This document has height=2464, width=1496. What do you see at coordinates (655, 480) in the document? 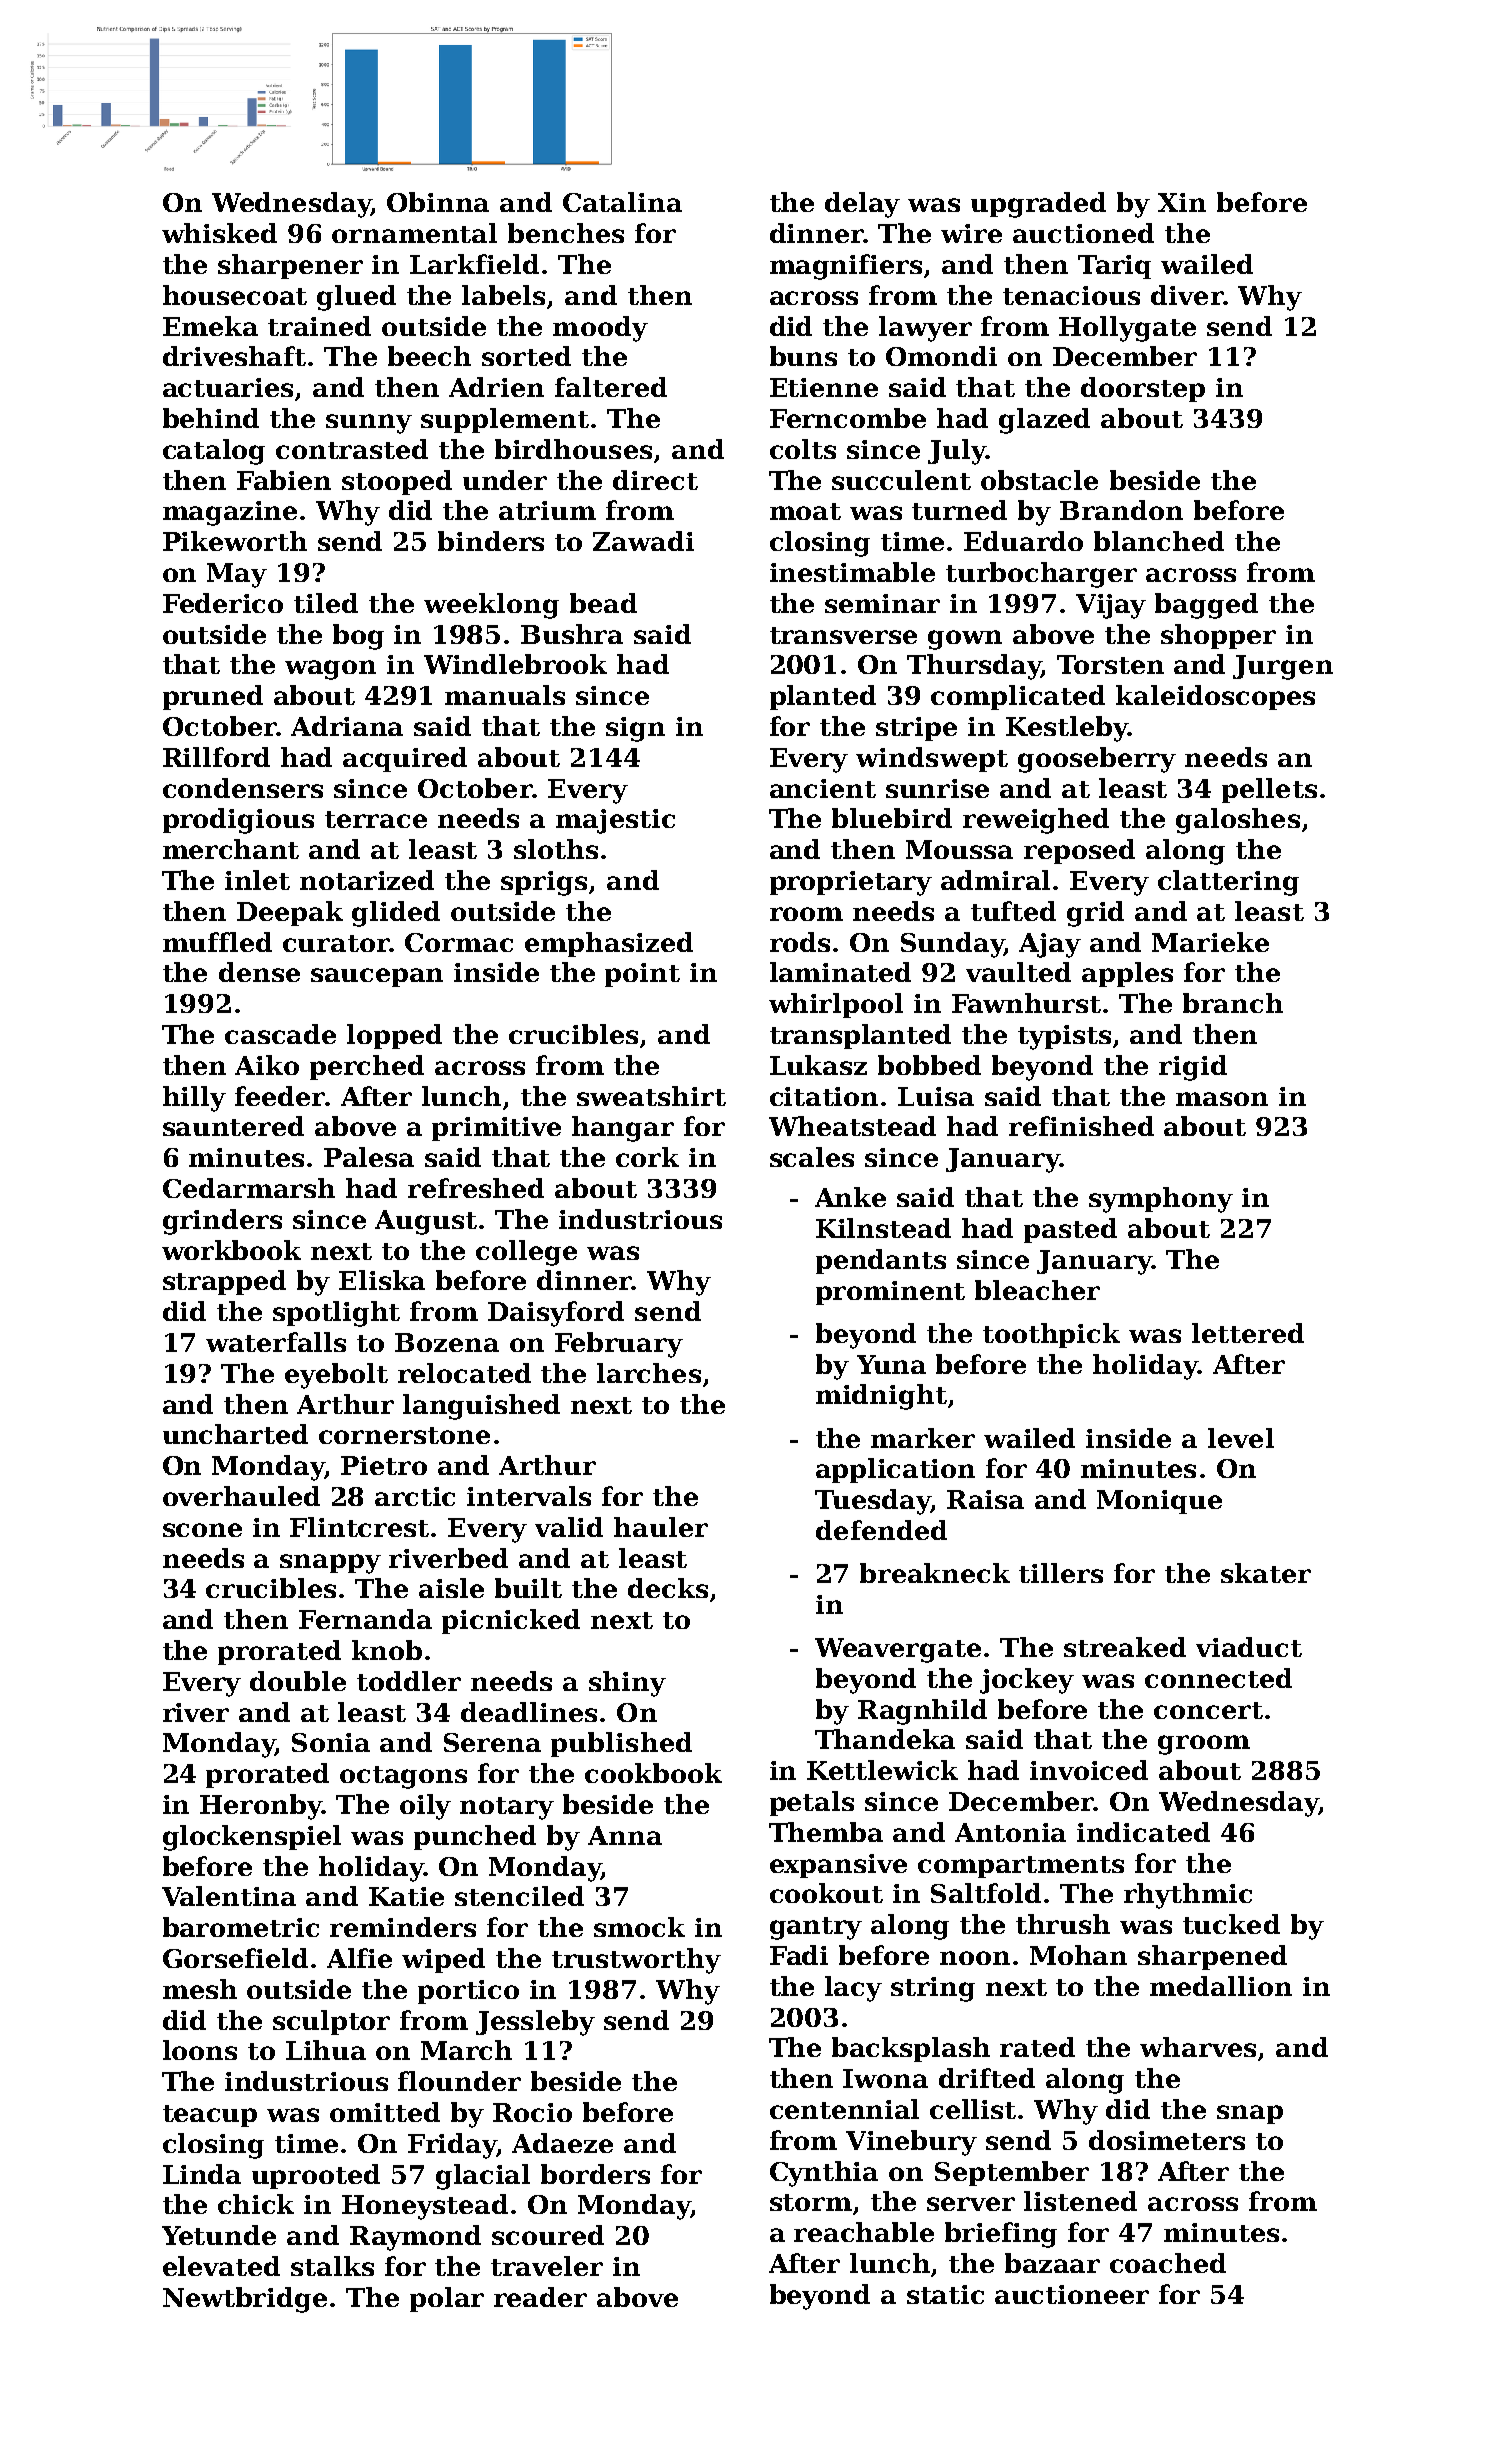
I see `direct` at bounding box center [655, 480].
